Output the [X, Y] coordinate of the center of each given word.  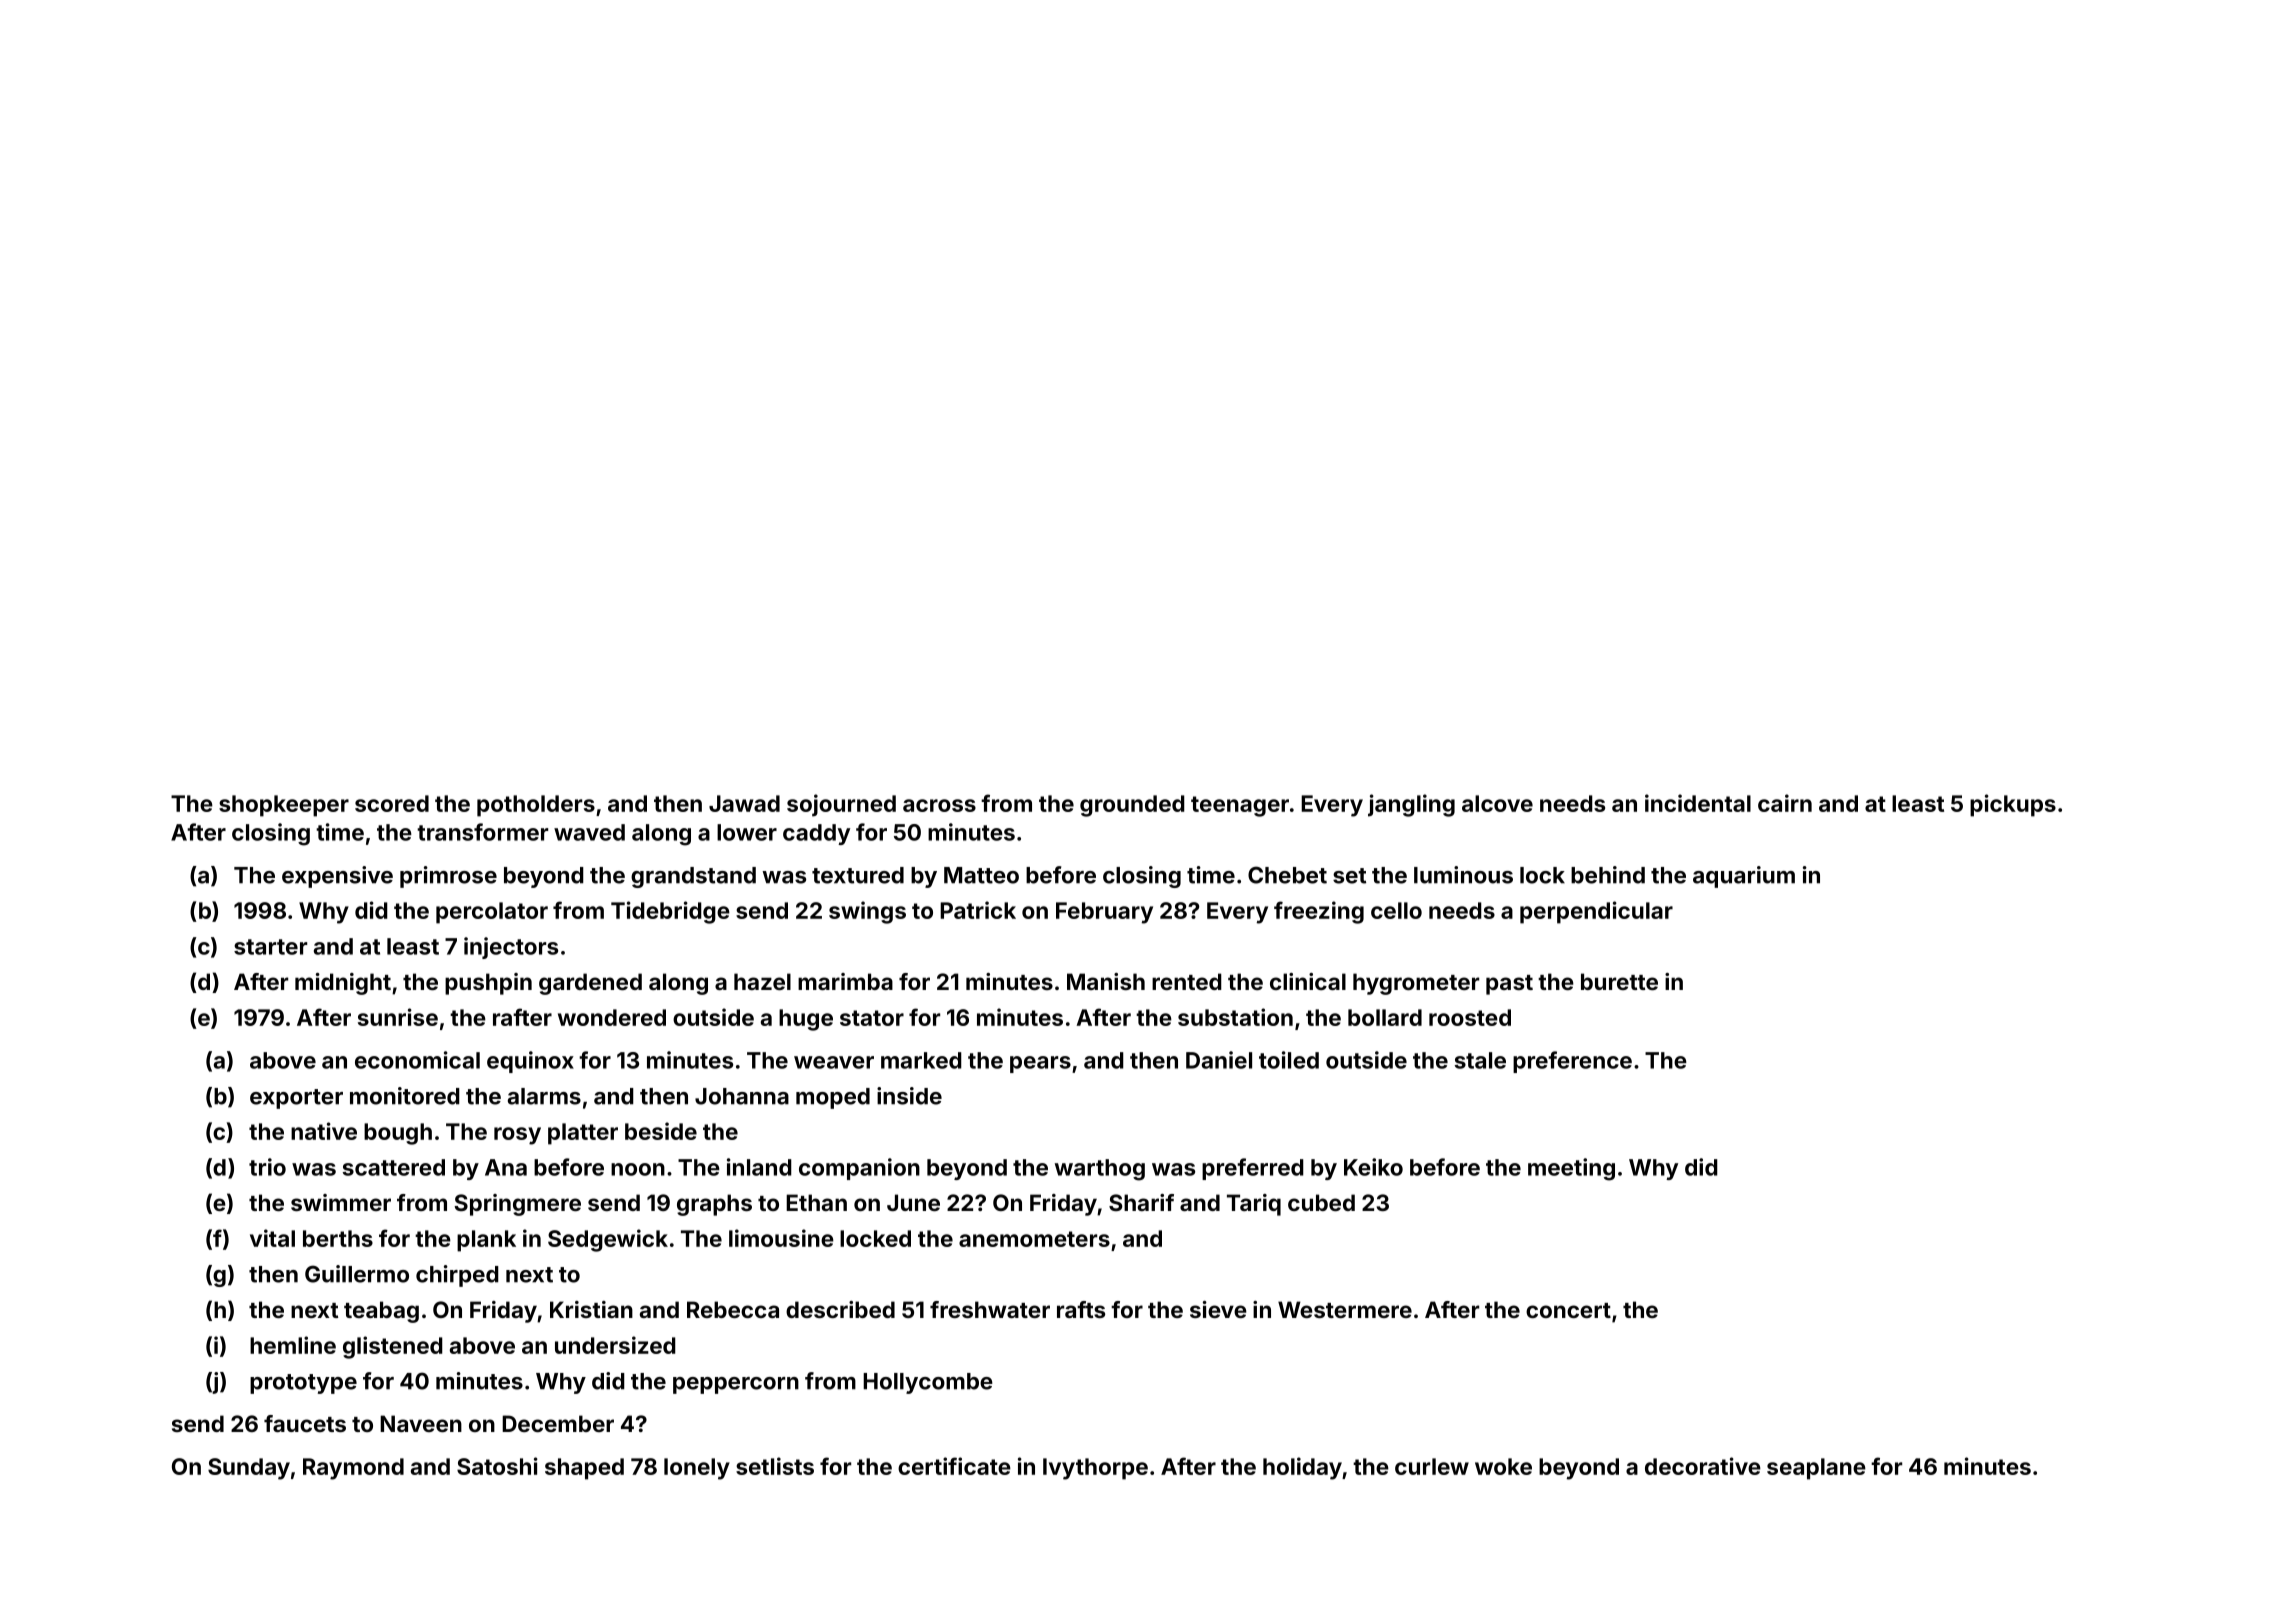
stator [872, 1018]
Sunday [249, 1469]
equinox [530, 1062]
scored [392, 803]
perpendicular [1596, 912]
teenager [1240, 806]
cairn [1785, 803]
